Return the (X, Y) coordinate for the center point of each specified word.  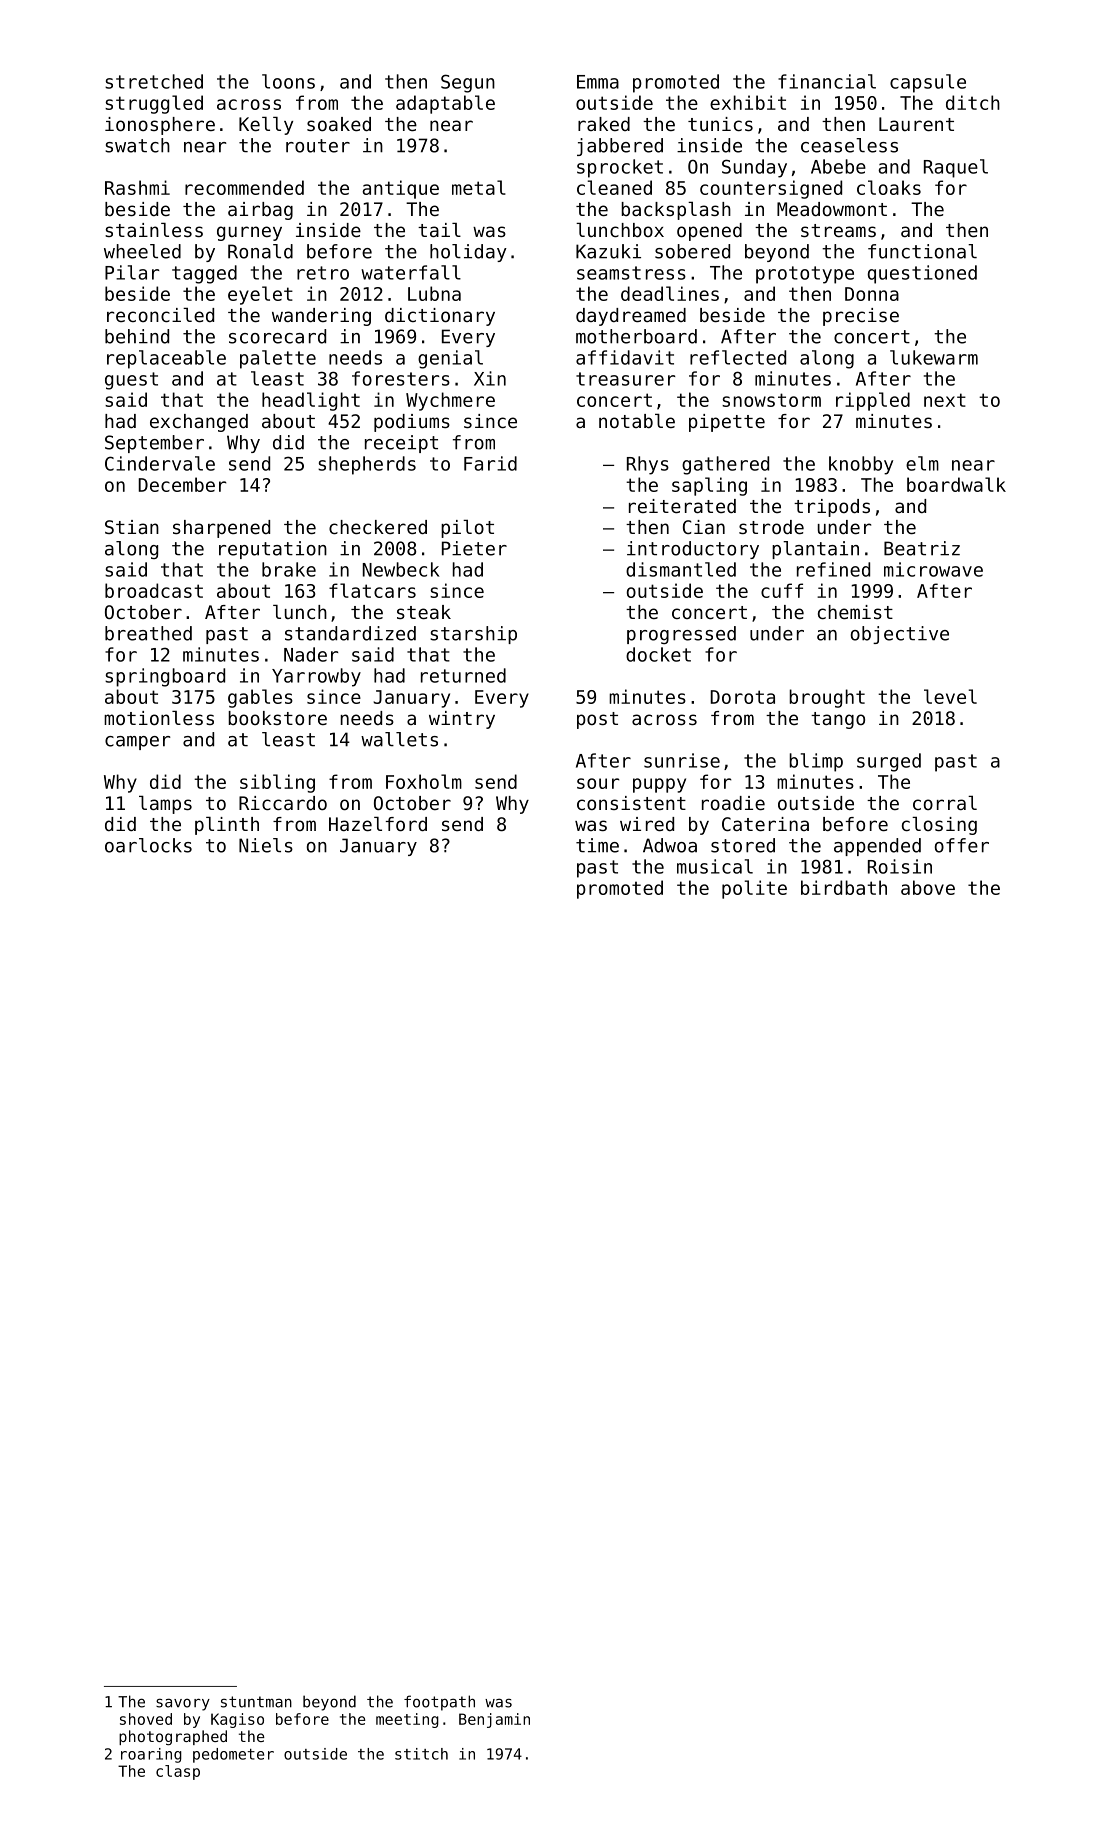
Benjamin (494, 1720)
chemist (855, 612)
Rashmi (137, 187)
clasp (178, 1772)
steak (424, 612)
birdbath (844, 887)
